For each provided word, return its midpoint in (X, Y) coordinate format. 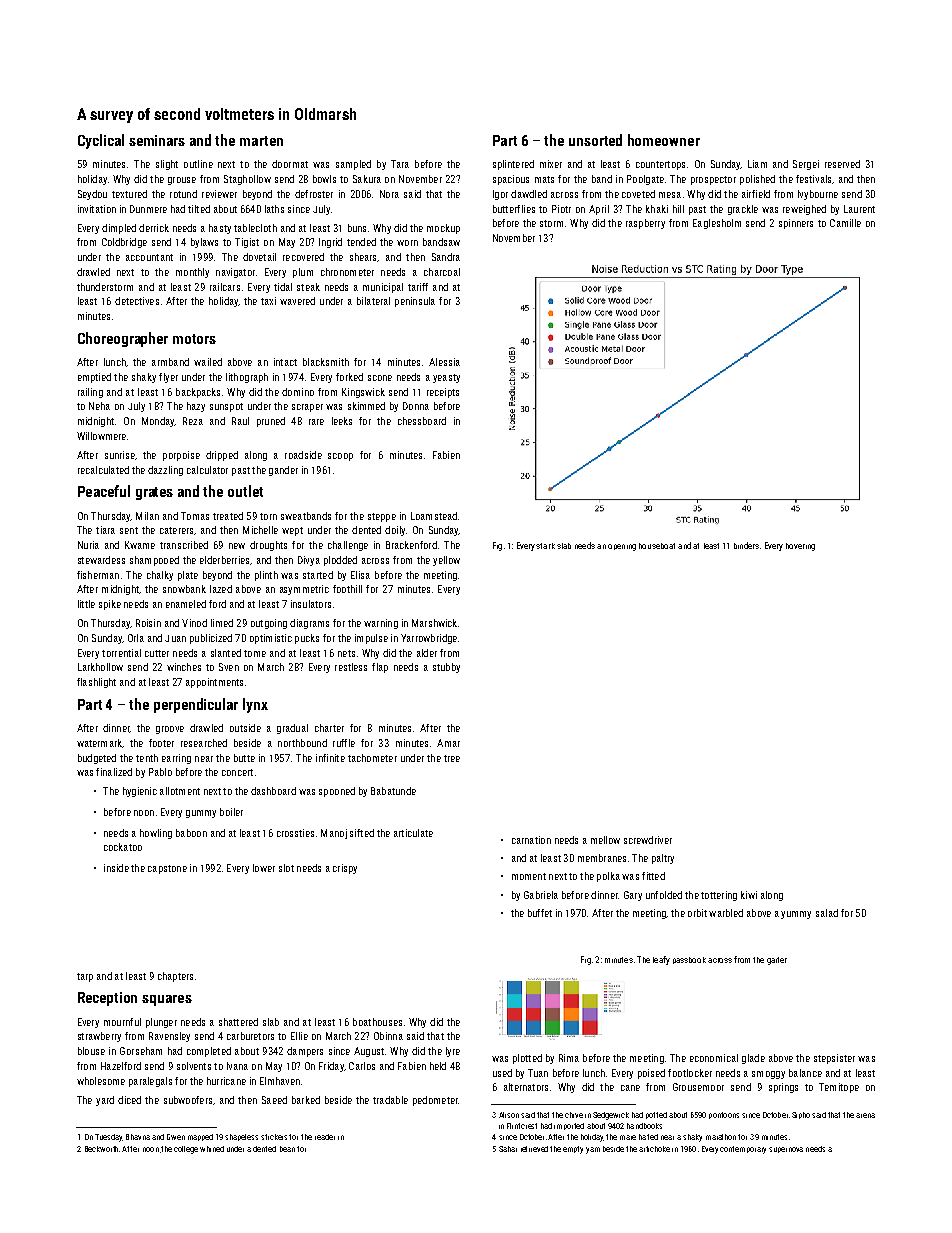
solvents (194, 1066)
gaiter (777, 961)
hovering (800, 547)
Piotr (561, 209)
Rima (569, 1058)
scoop (340, 457)
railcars (225, 287)
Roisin (148, 623)
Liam (757, 164)
